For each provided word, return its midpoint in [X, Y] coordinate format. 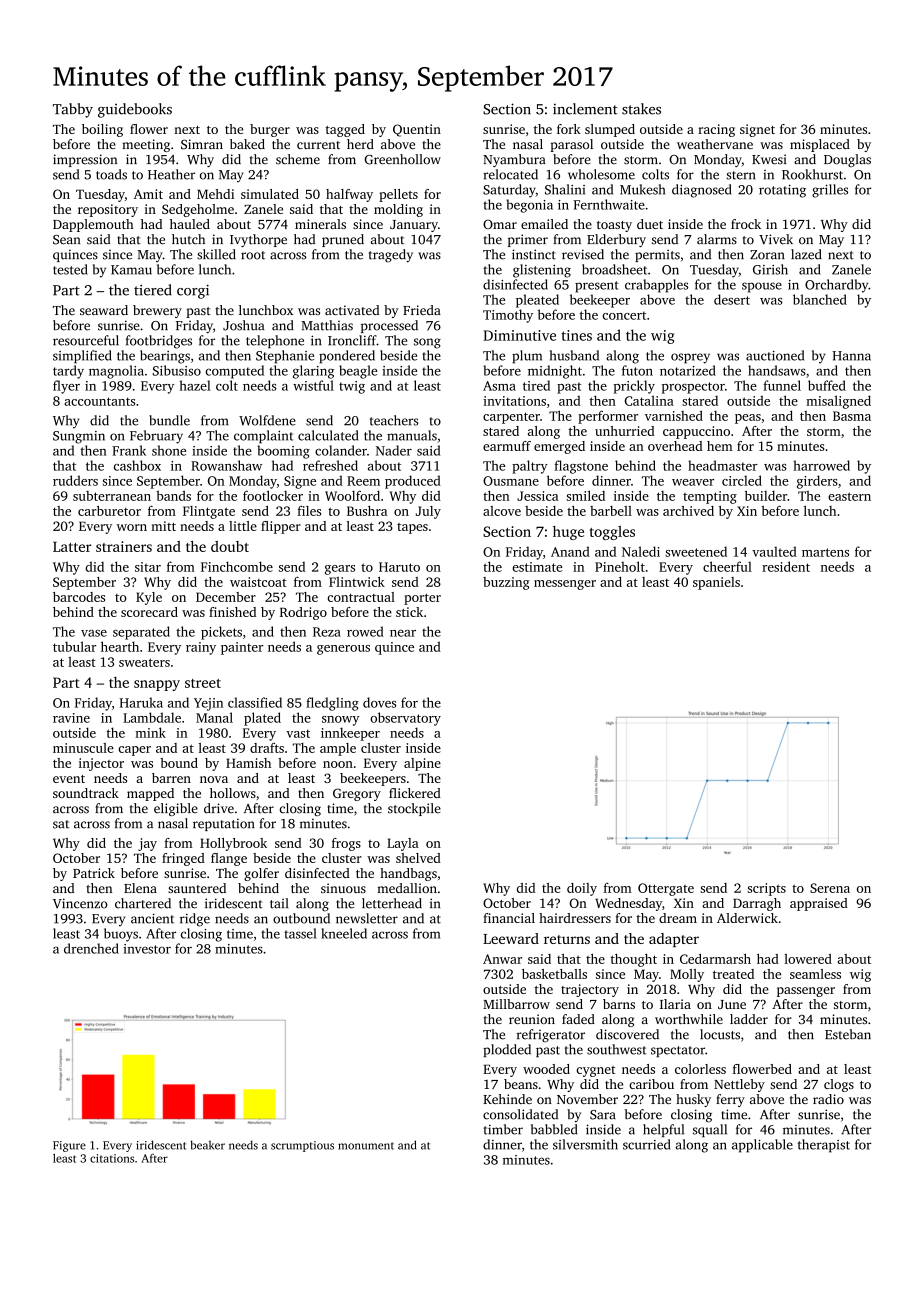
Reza [327, 632]
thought [634, 960]
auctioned [775, 355]
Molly [687, 975]
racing [716, 130]
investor [147, 949]
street [203, 683]
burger [270, 130]
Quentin [417, 130]
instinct [534, 254]
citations [112, 1158]
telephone [275, 341]
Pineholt [620, 566]
